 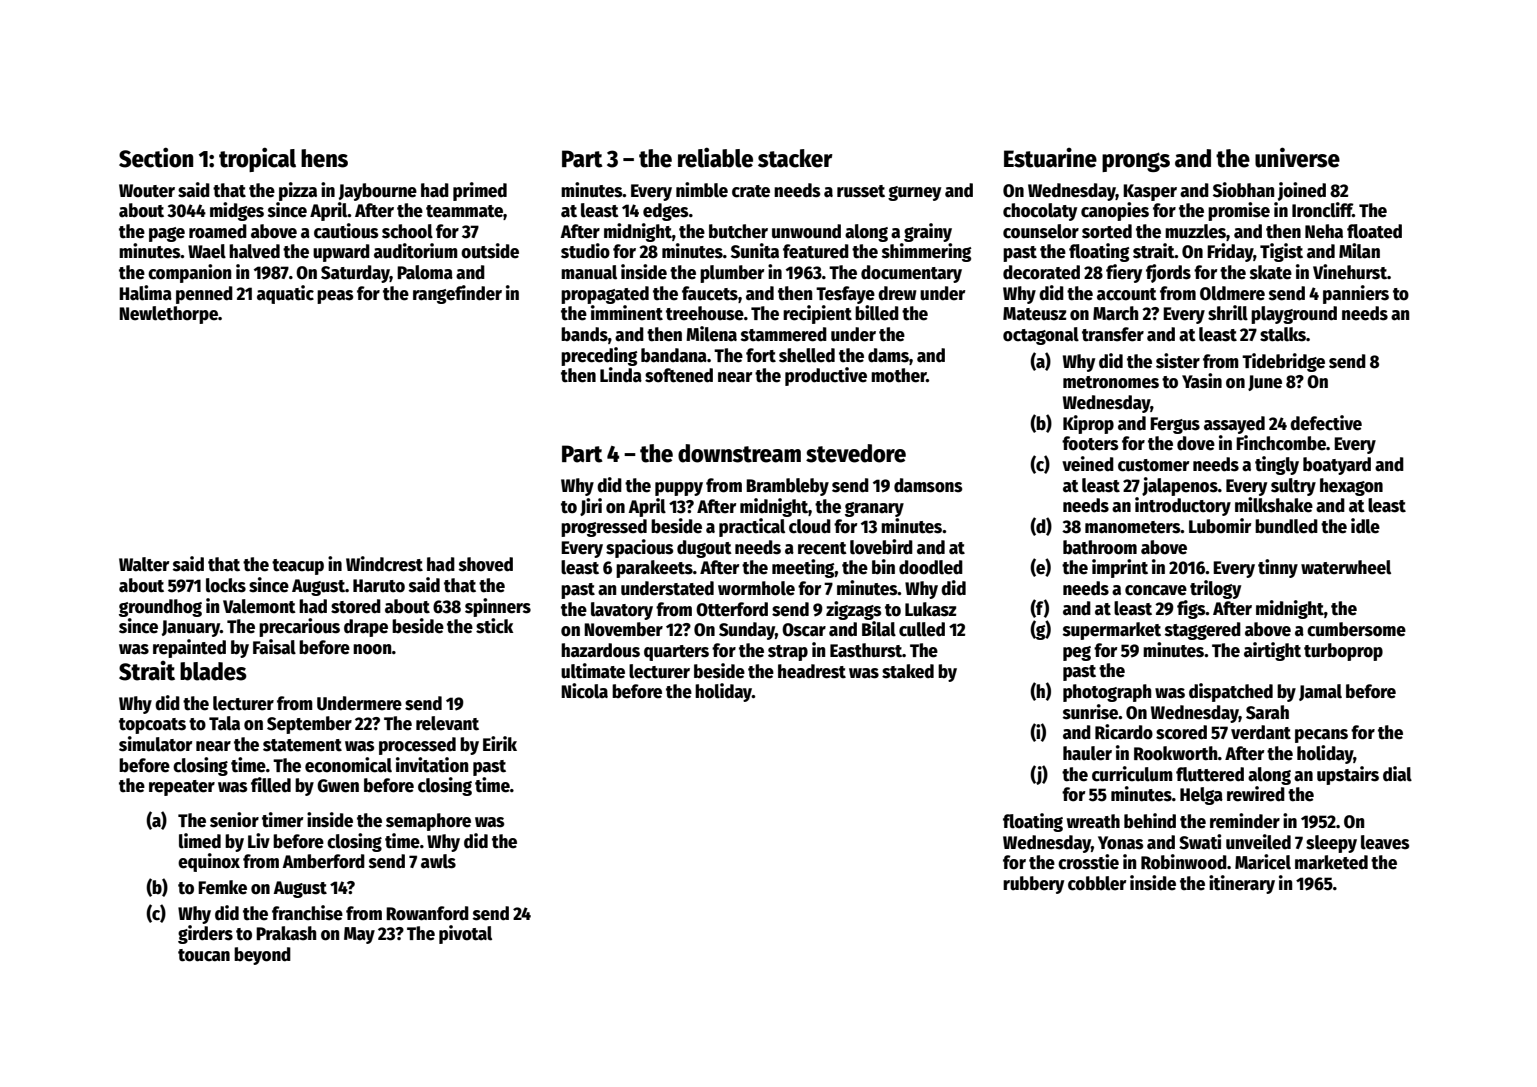 What do you see at coordinates (324, 158) in the screenshot?
I see `hens` at bounding box center [324, 158].
